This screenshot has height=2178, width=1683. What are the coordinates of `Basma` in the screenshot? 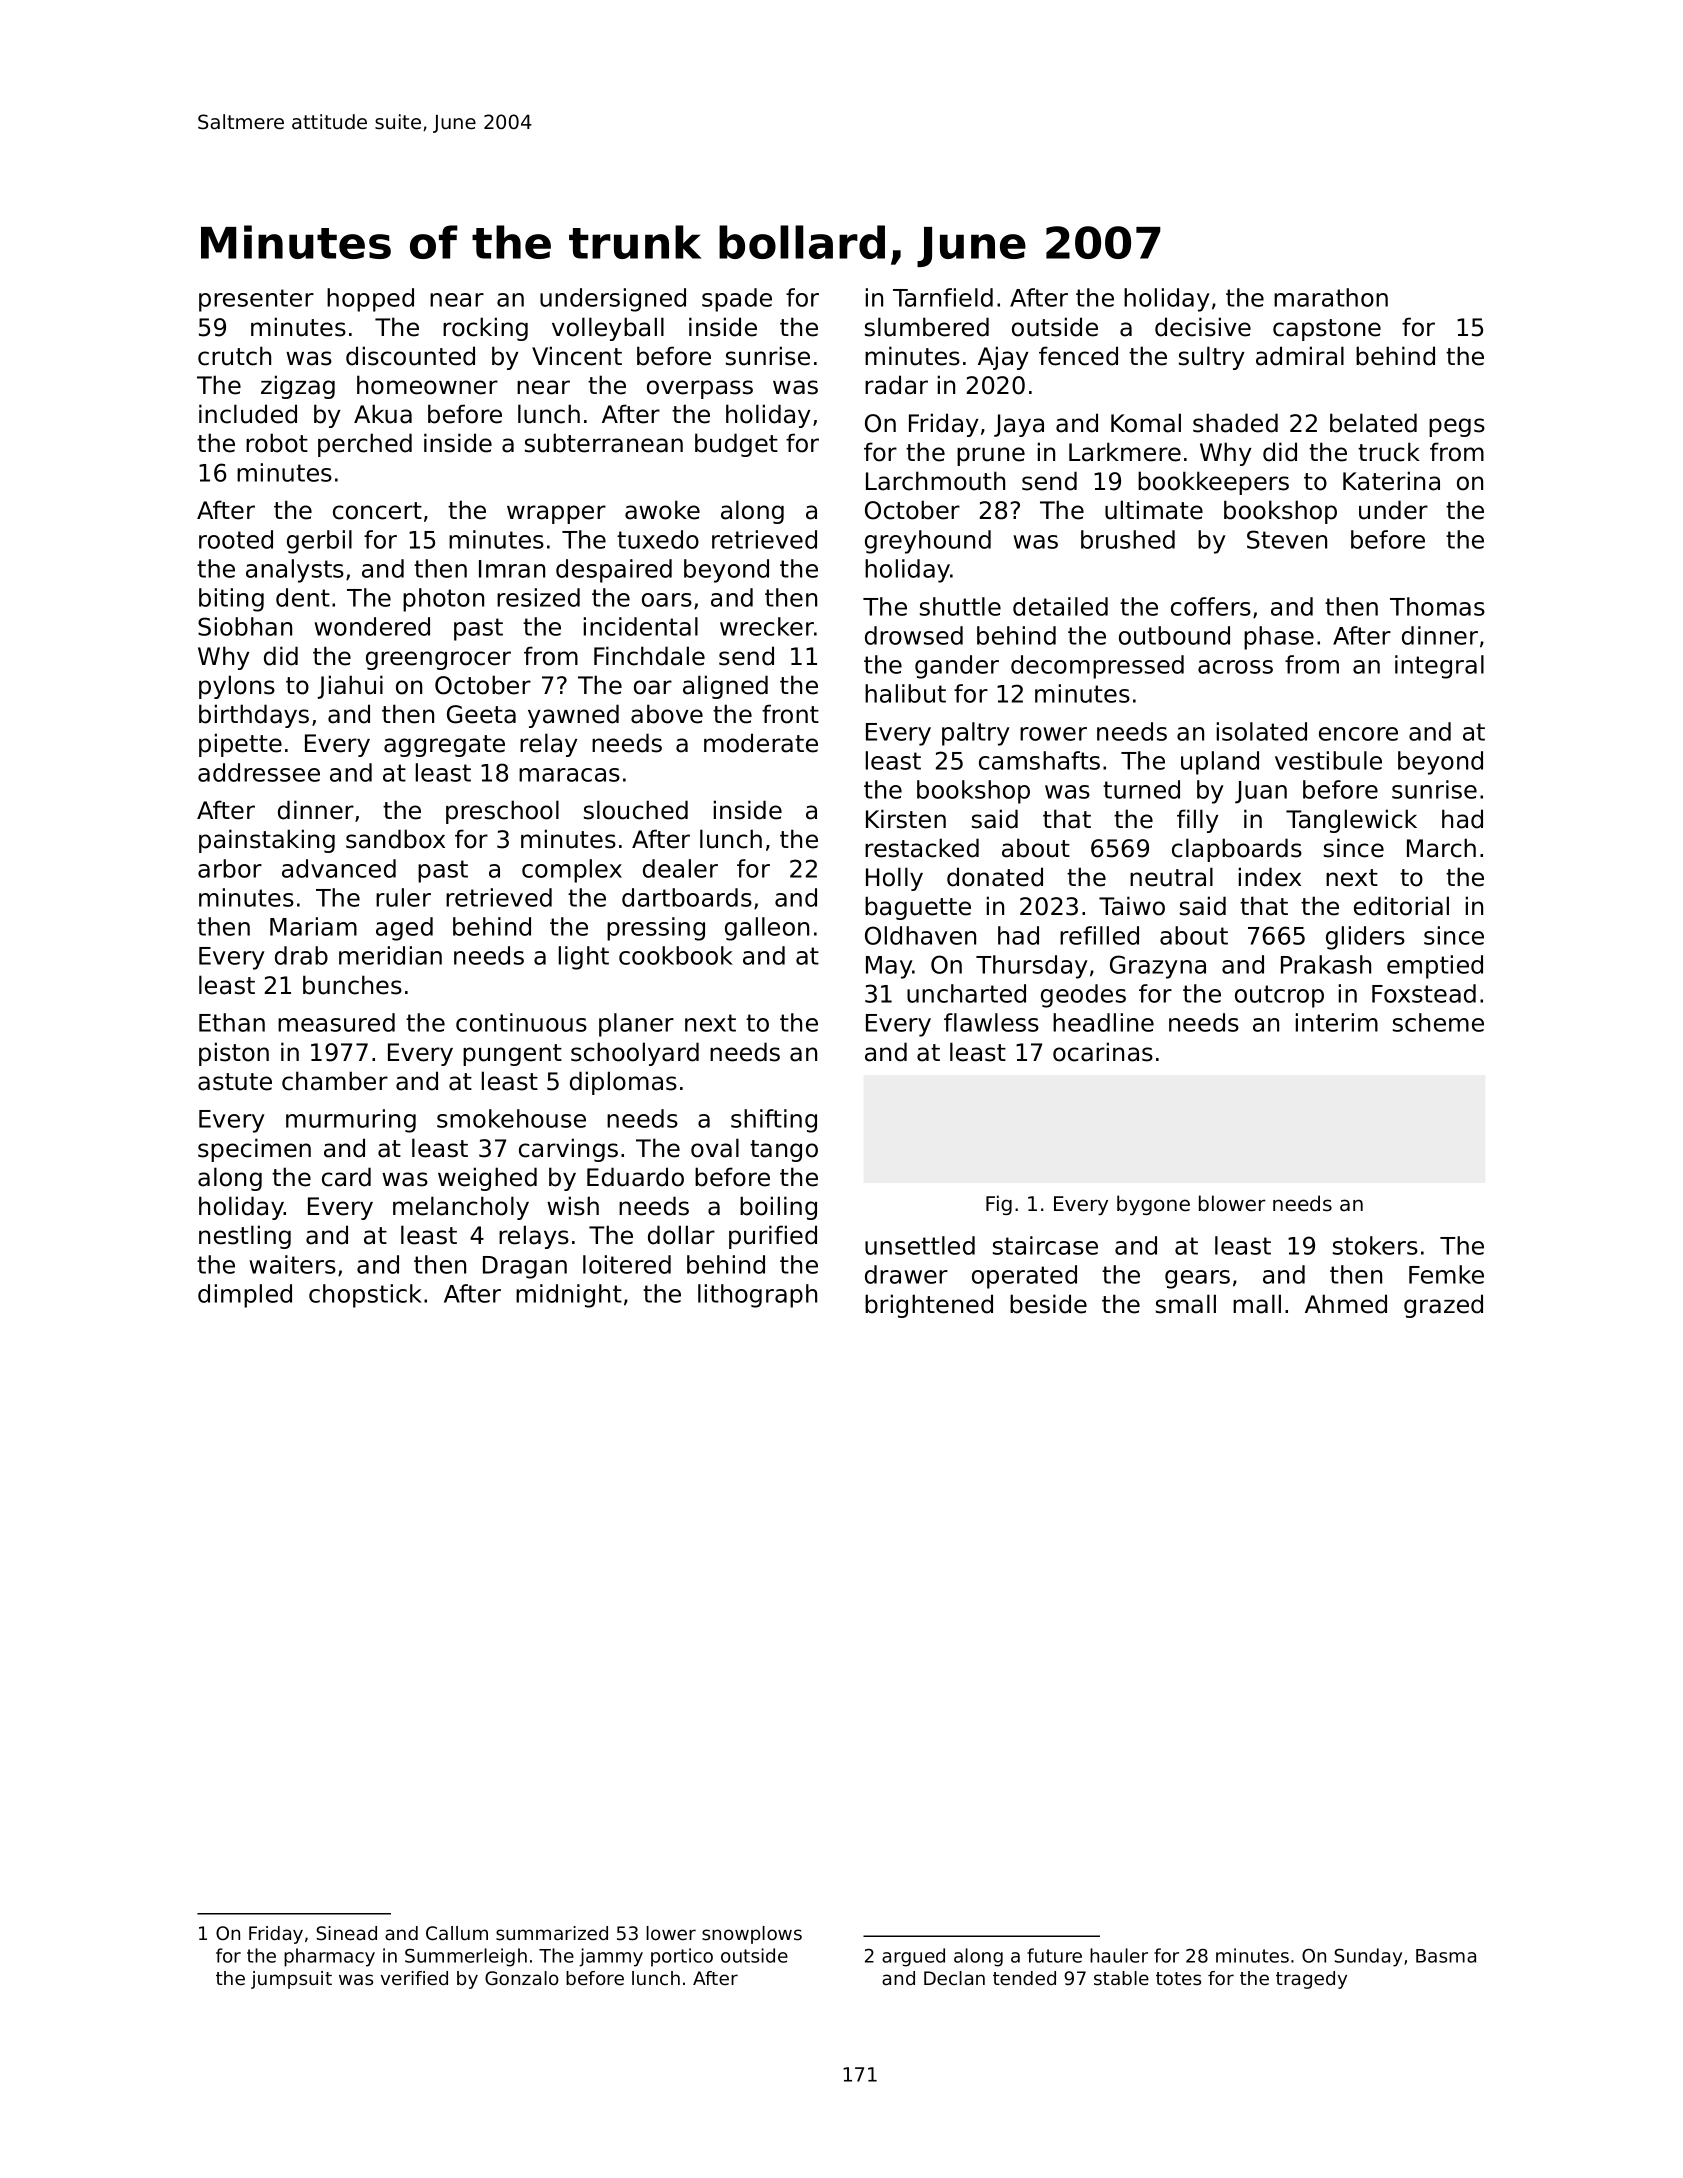 It's located at (1446, 1956).
